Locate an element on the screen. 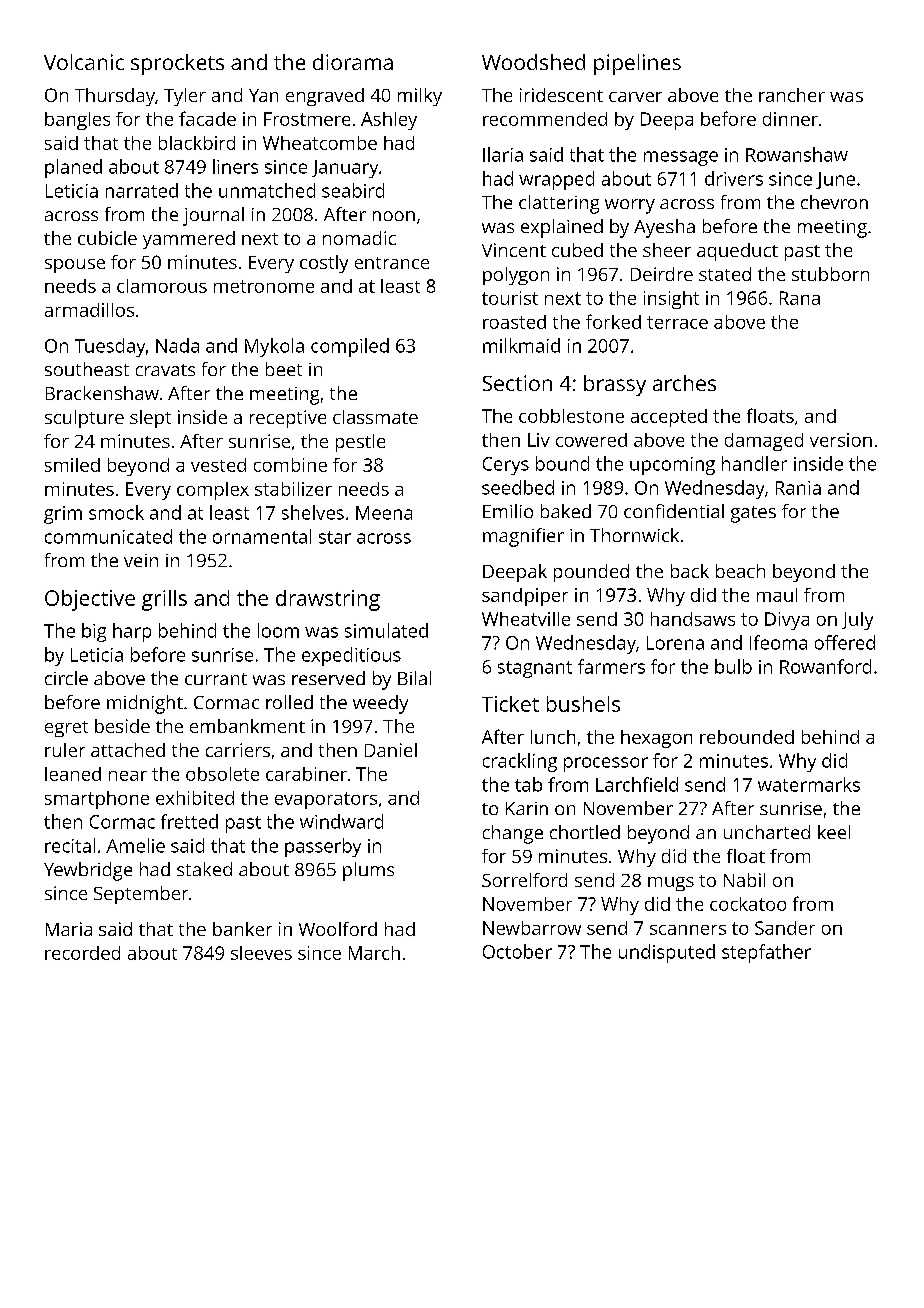  Objective is located at coordinates (90, 600).
